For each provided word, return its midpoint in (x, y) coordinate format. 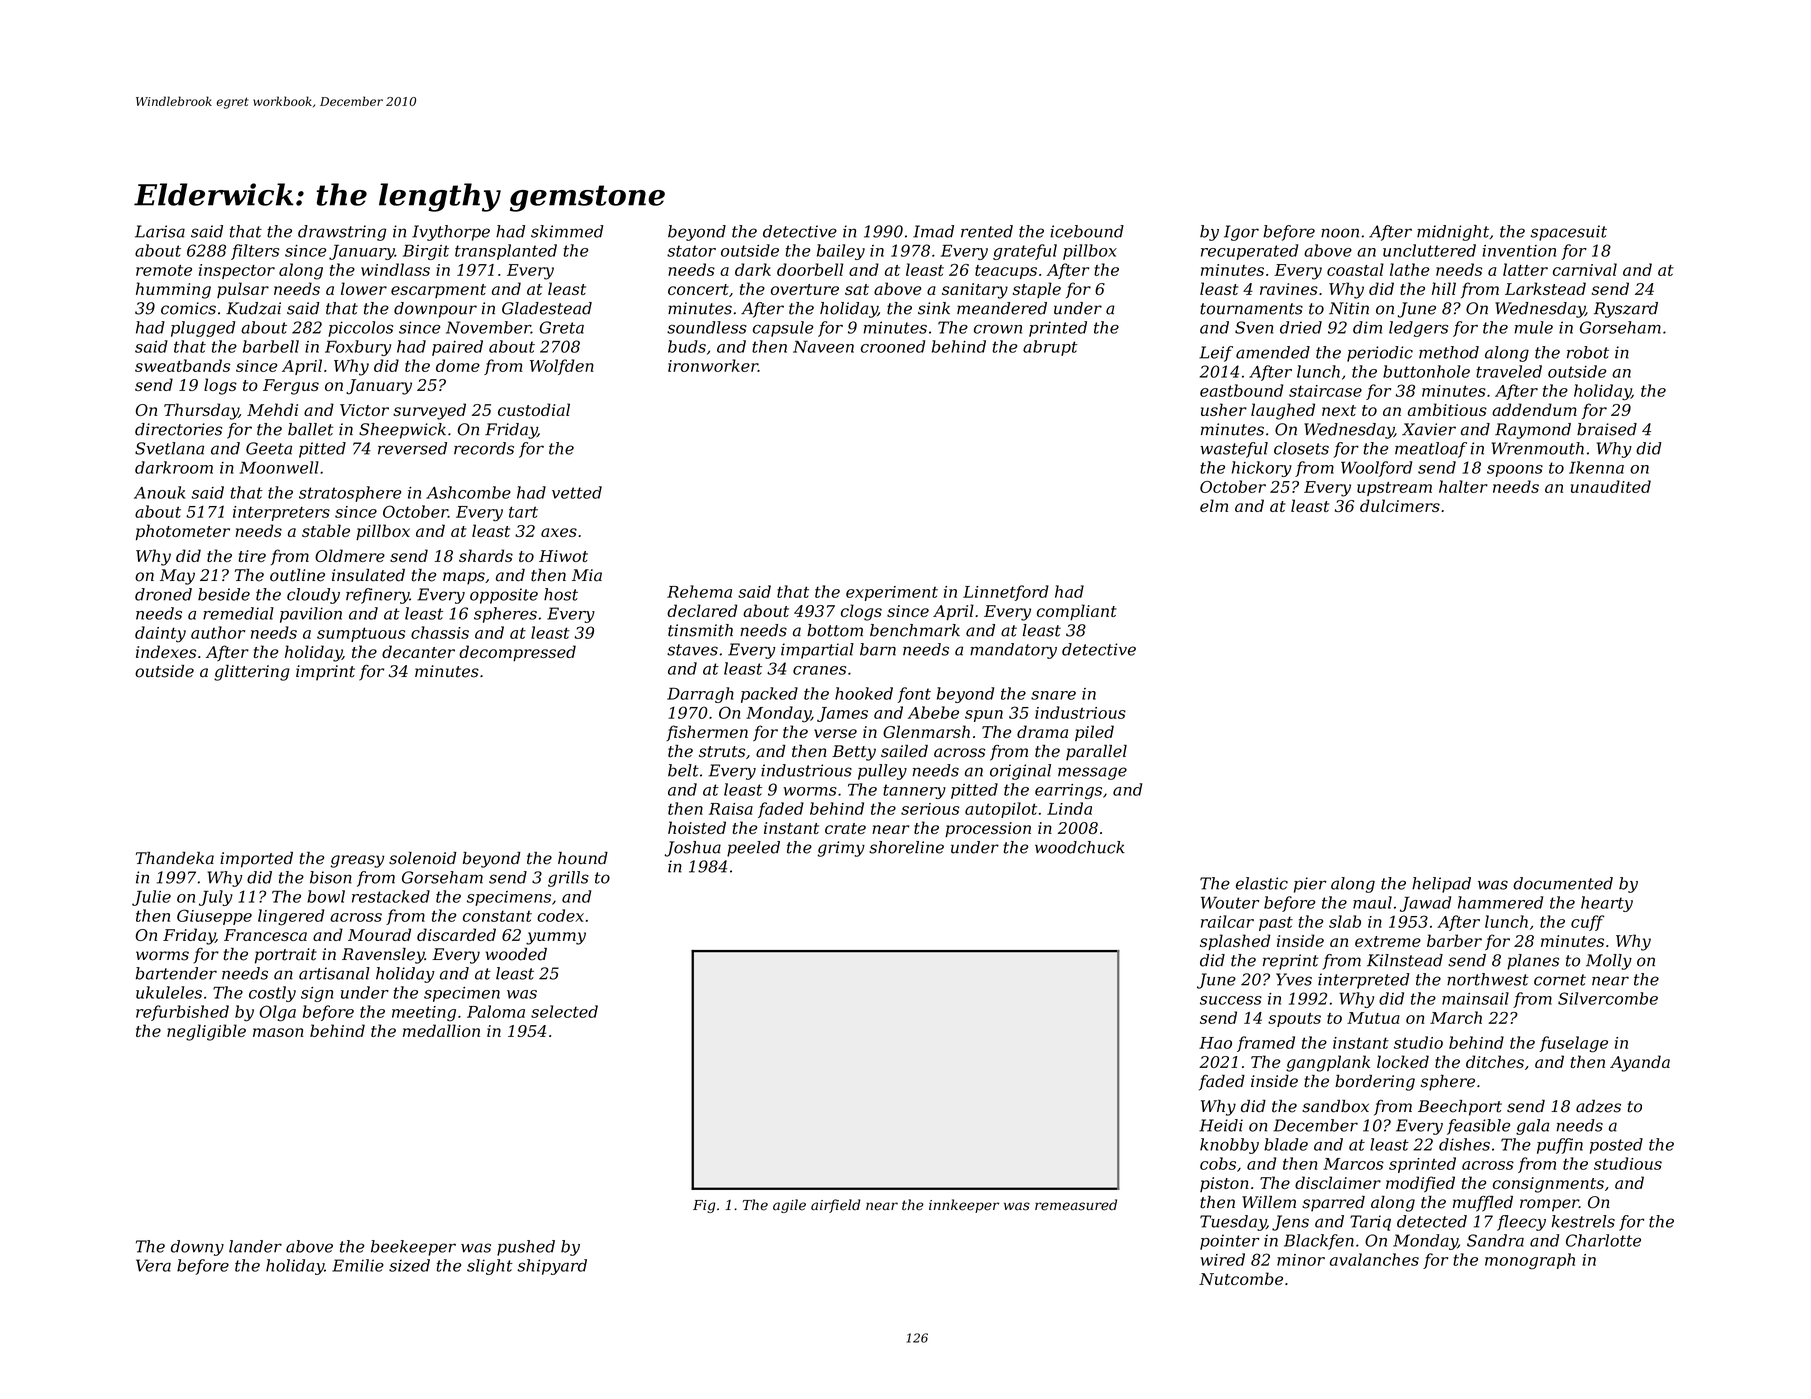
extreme (1388, 941)
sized (409, 1265)
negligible (206, 1032)
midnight (1453, 233)
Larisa (160, 231)
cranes (819, 670)
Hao (1215, 1043)
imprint (325, 673)
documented (1563, 883)
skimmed (567, 231)
